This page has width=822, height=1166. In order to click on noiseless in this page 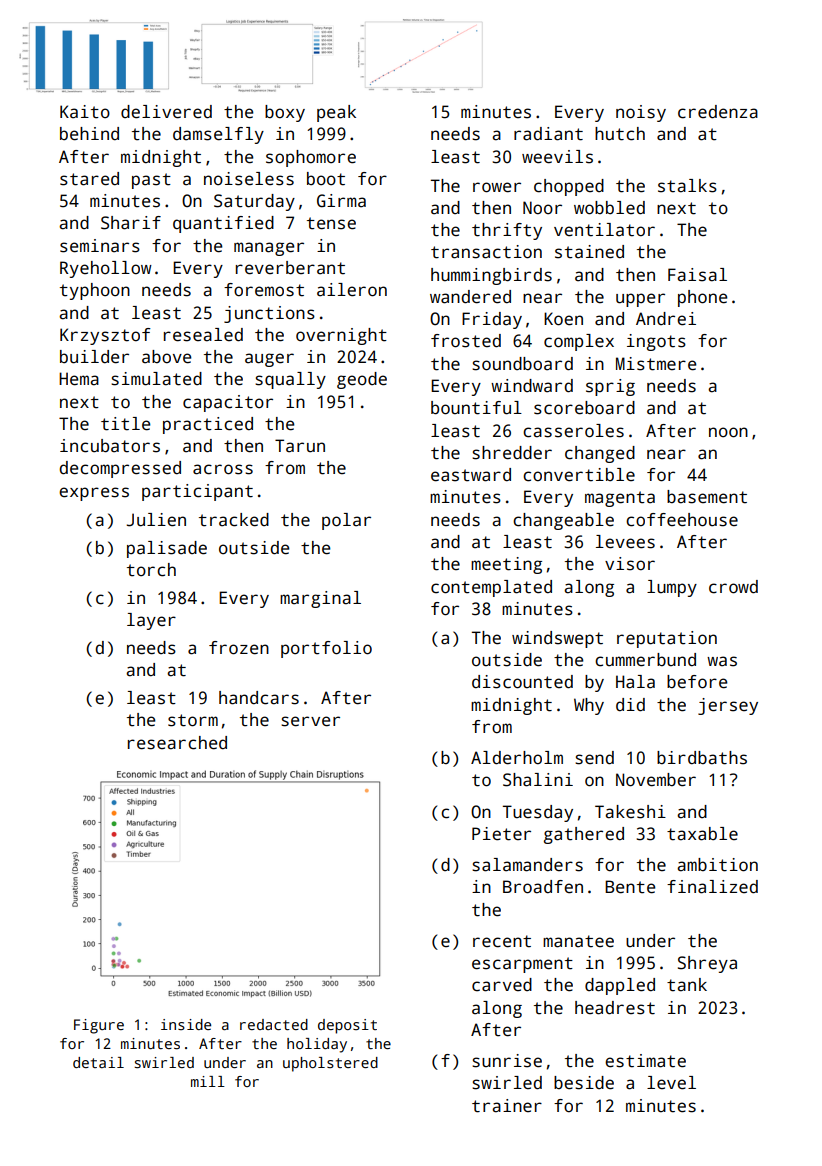, I will do `click(249, 179)`.
